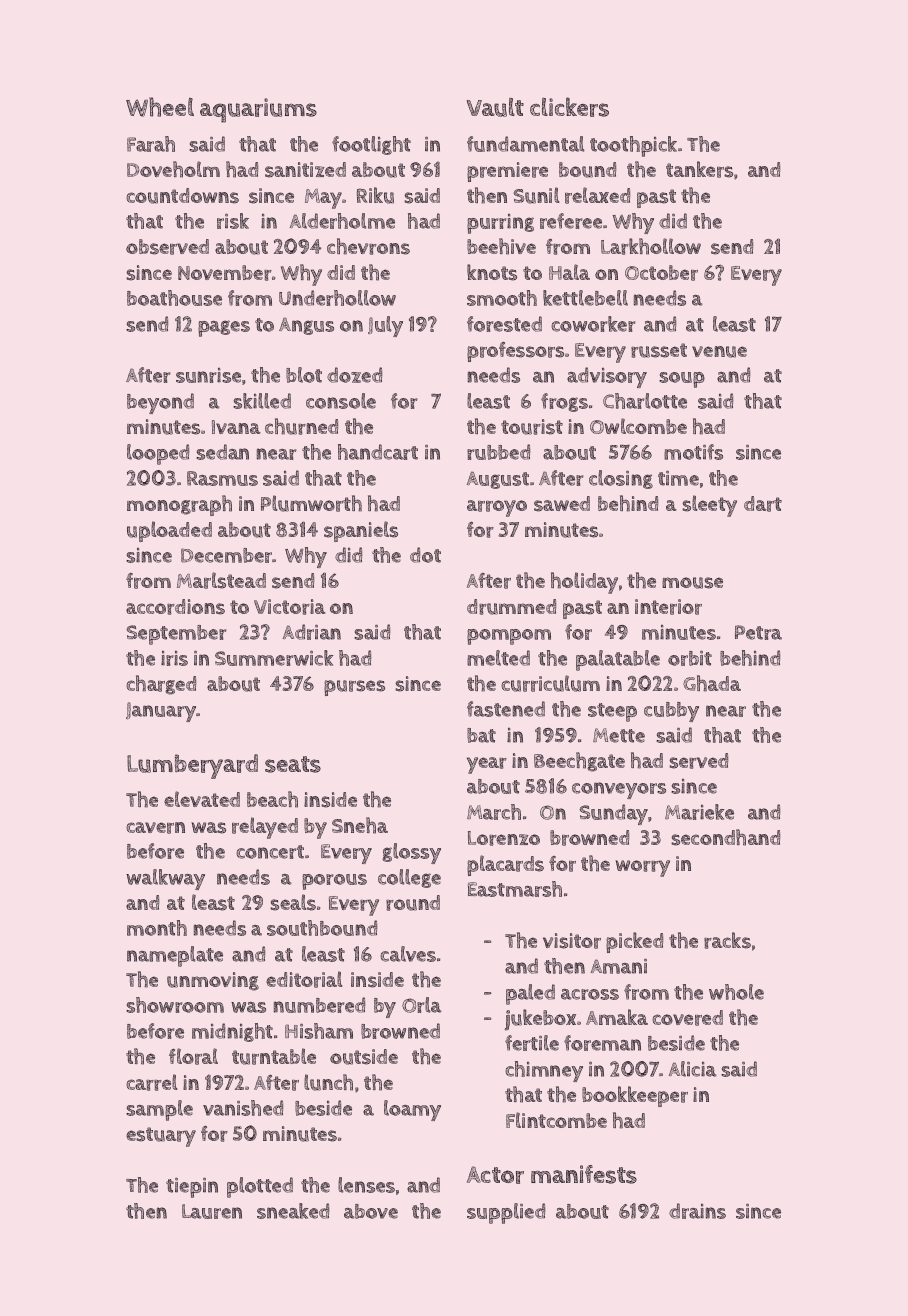 The height and width of the image is (1316, 908). Describe the element at coordinates (243, 1108) in the image. I see `vanished` at that location.
